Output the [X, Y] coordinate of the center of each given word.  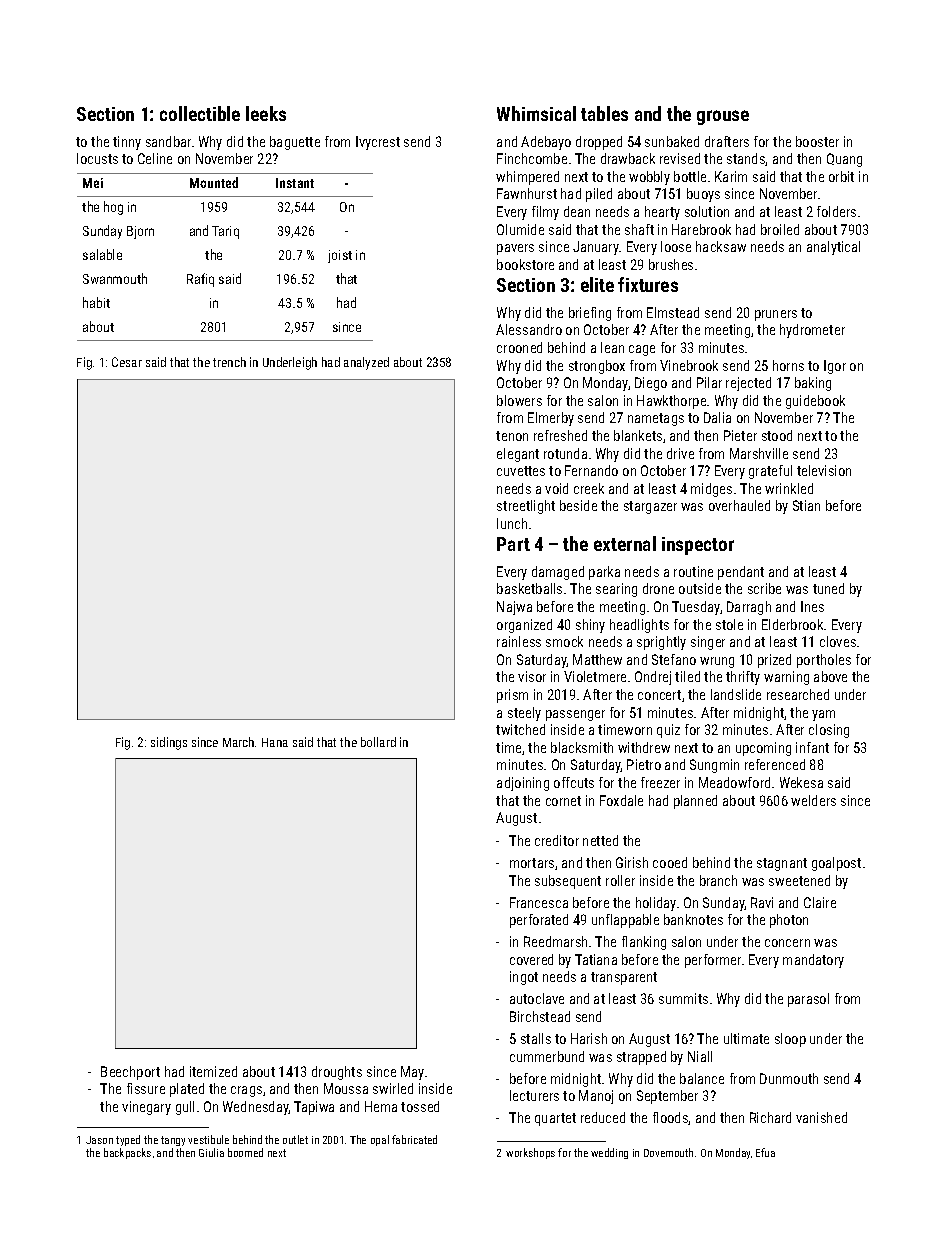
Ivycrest [378, 143]
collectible [200, 113]
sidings [169, 743]
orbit [841, 176]
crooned [519, 347]
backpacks [127, 1153]
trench [229, 362]
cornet [563, 801]
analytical [833, 248]
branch [718, 880]
